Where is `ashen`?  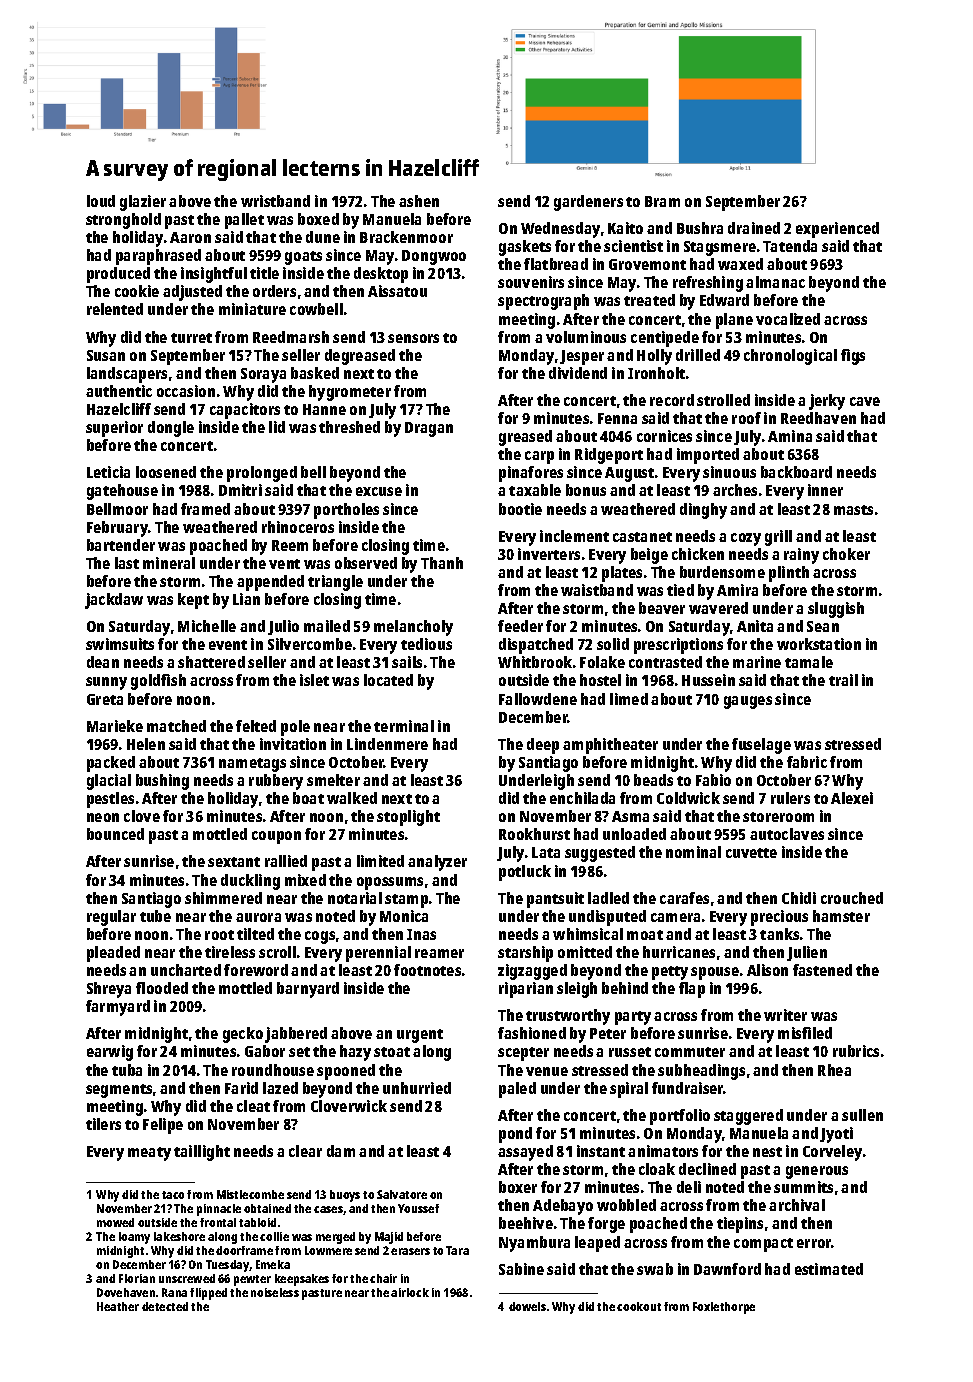 ashen is located at coordinates (419, 201).
